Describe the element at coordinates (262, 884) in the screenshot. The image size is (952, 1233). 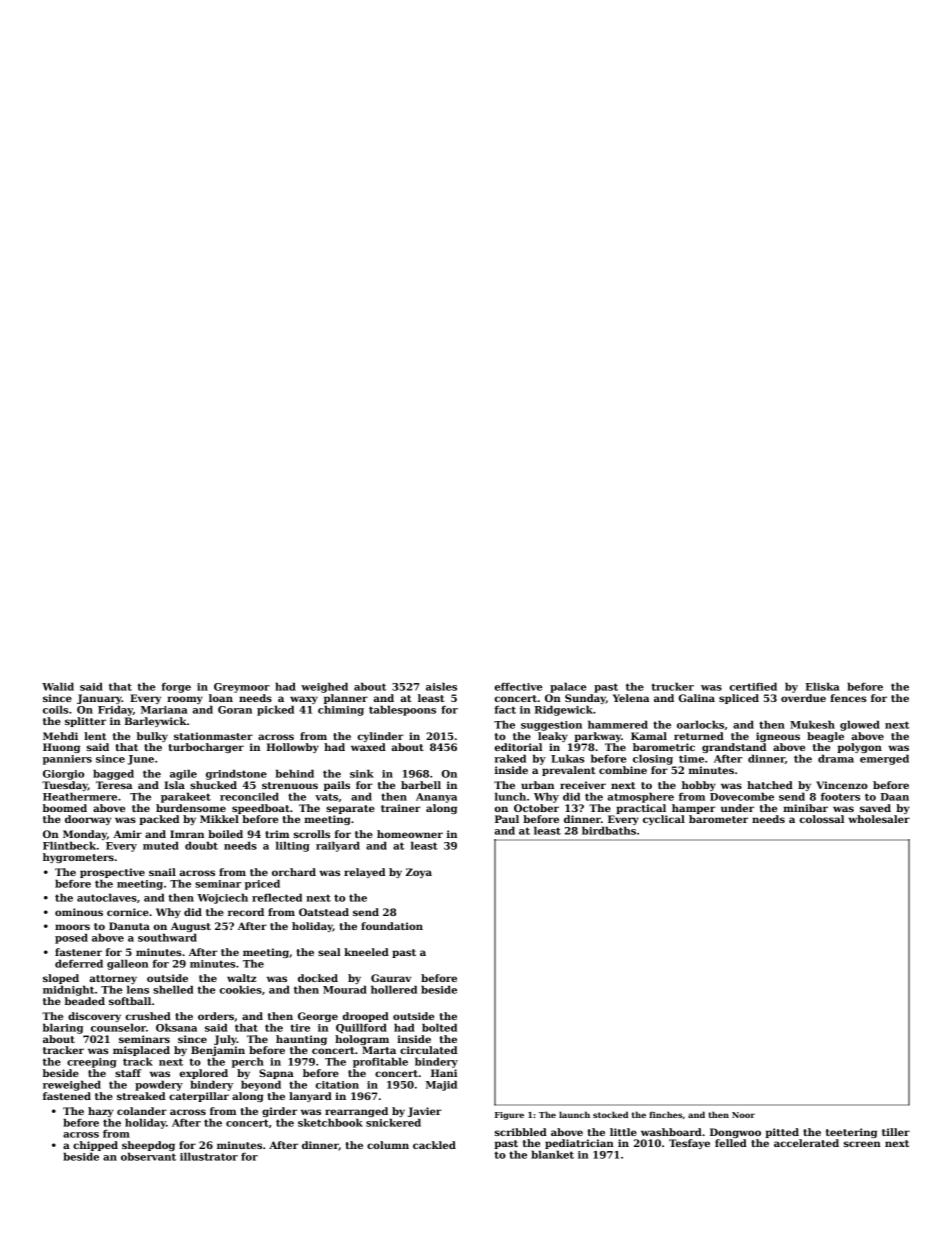
I see `priced` at that location.
